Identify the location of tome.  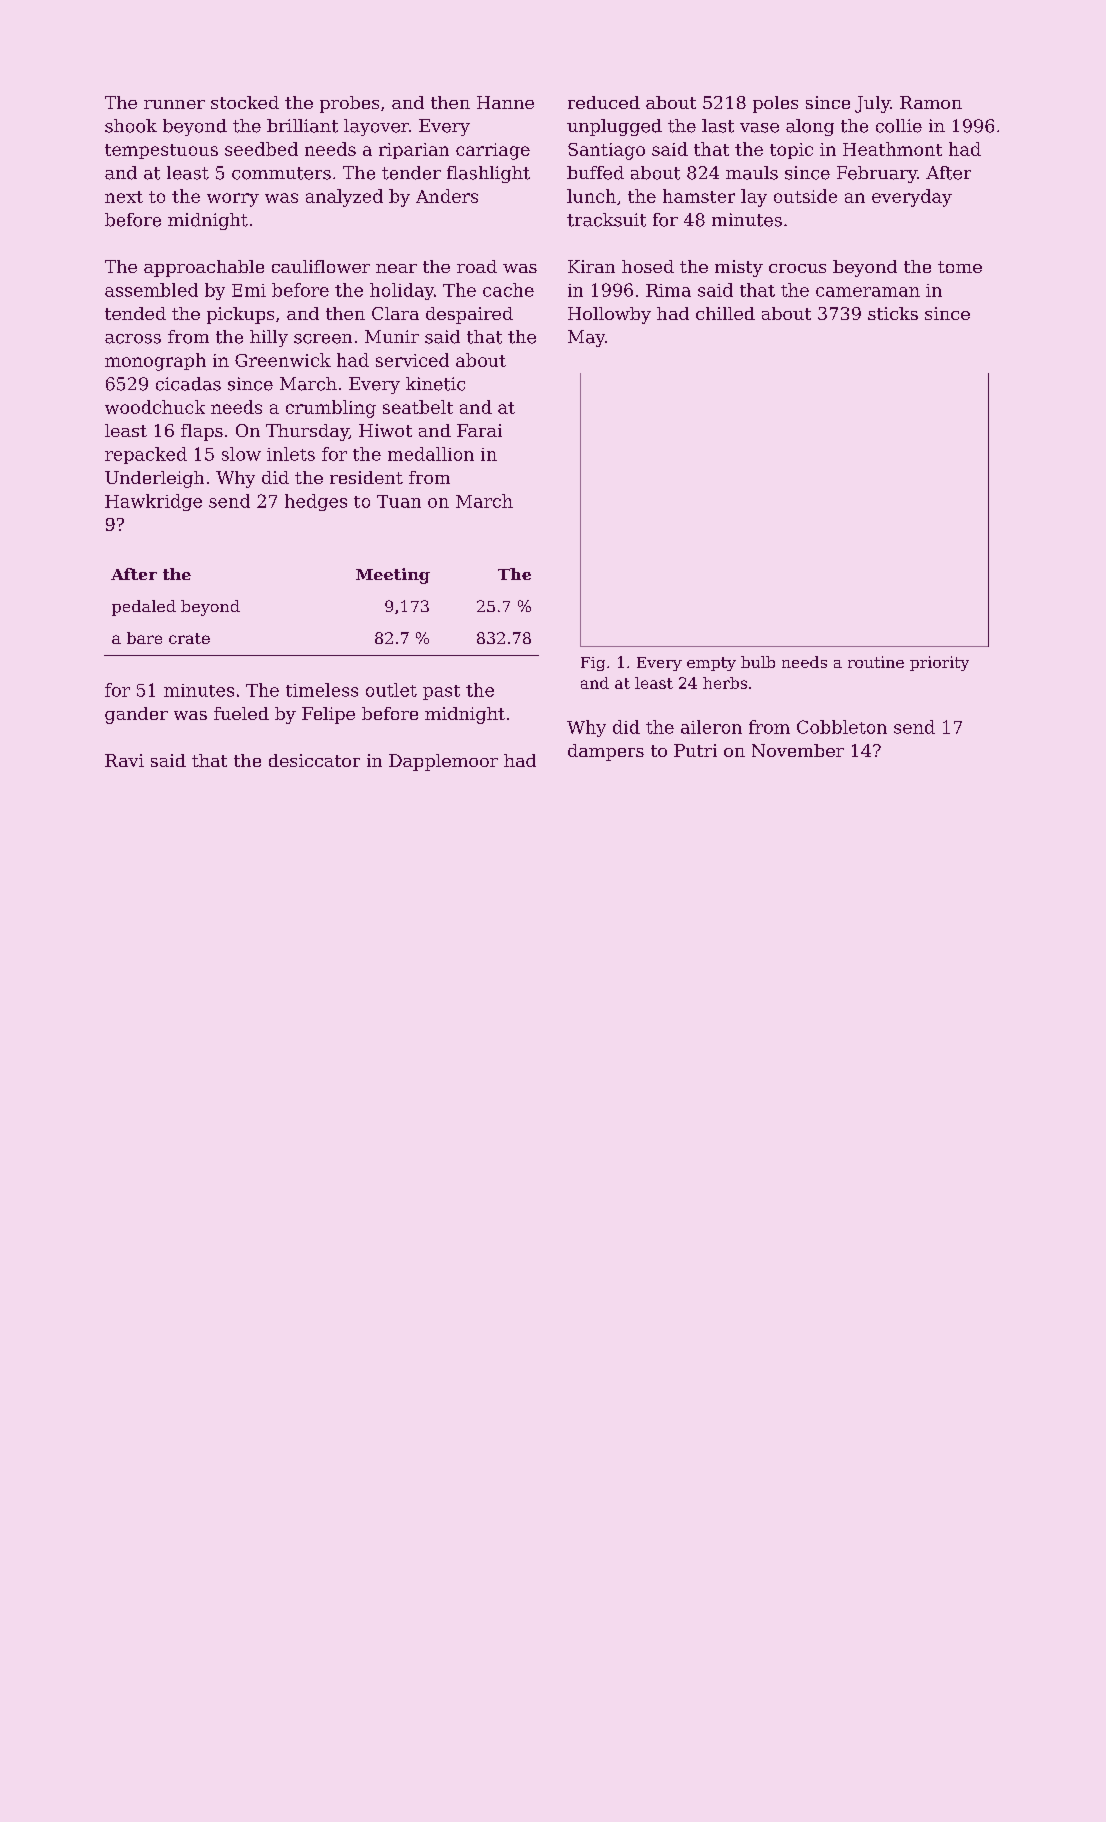
(960, 267).
